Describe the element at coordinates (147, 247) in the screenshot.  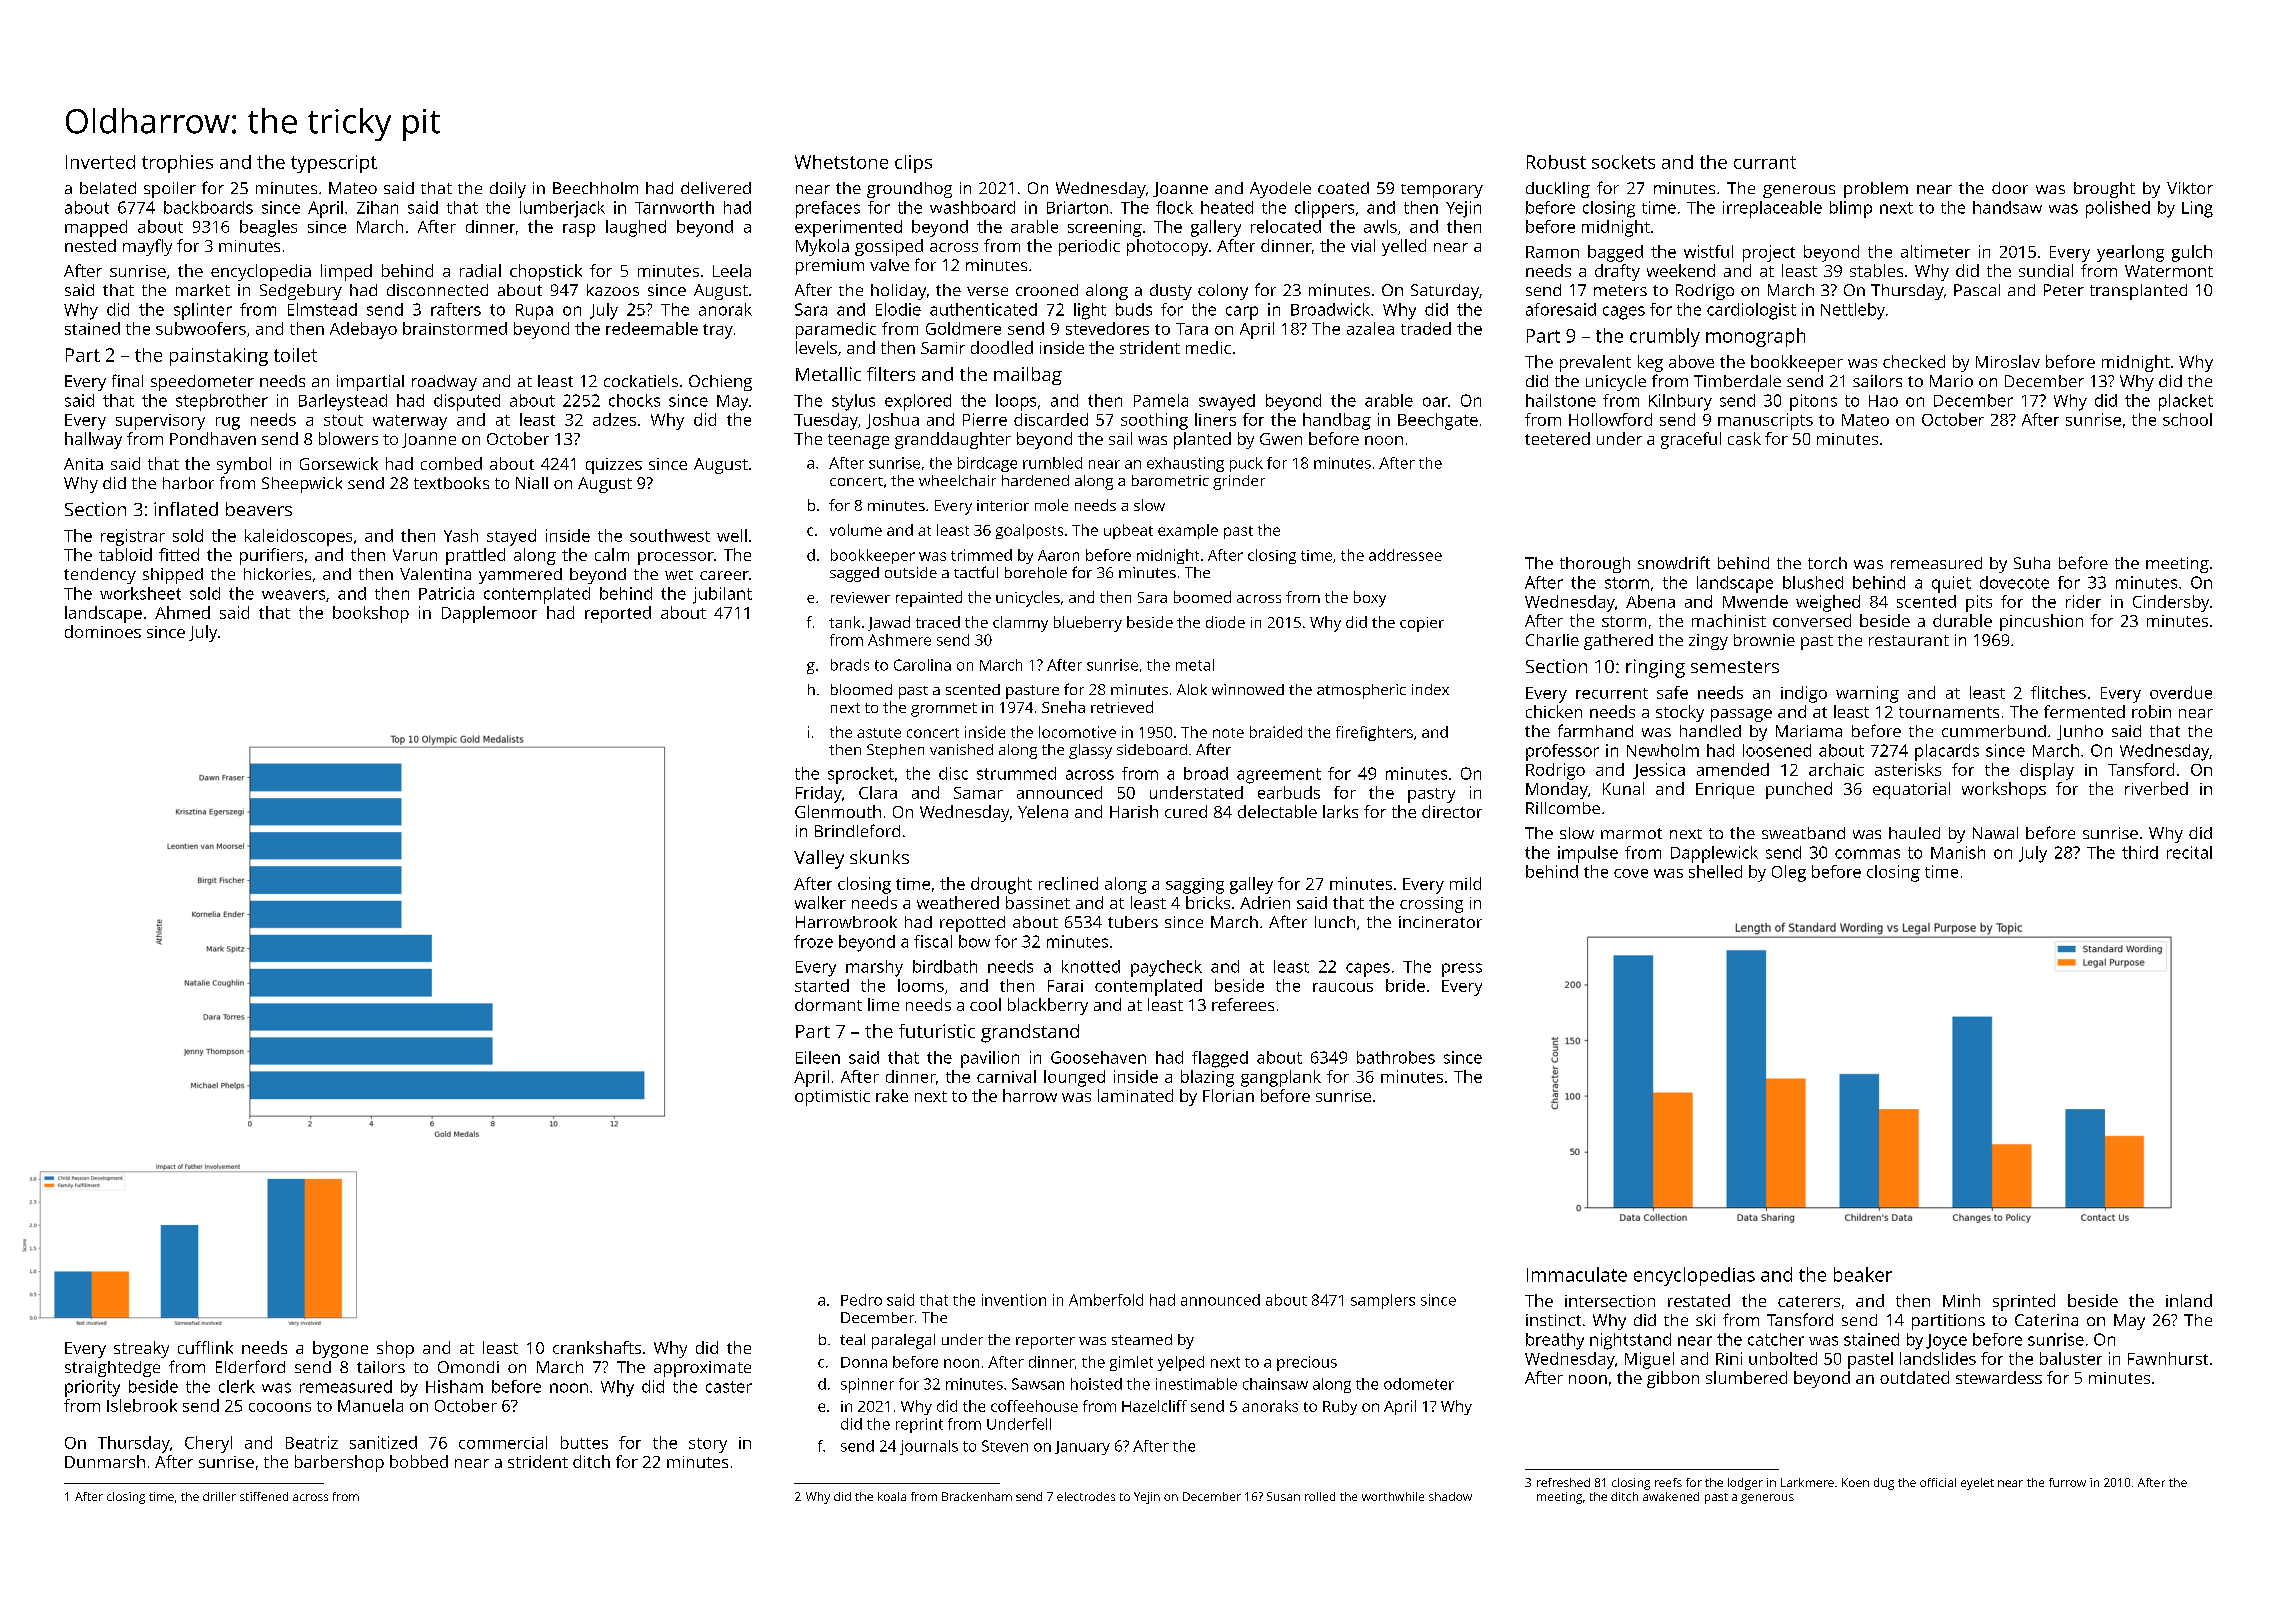
I see `mayfly` at that location.
